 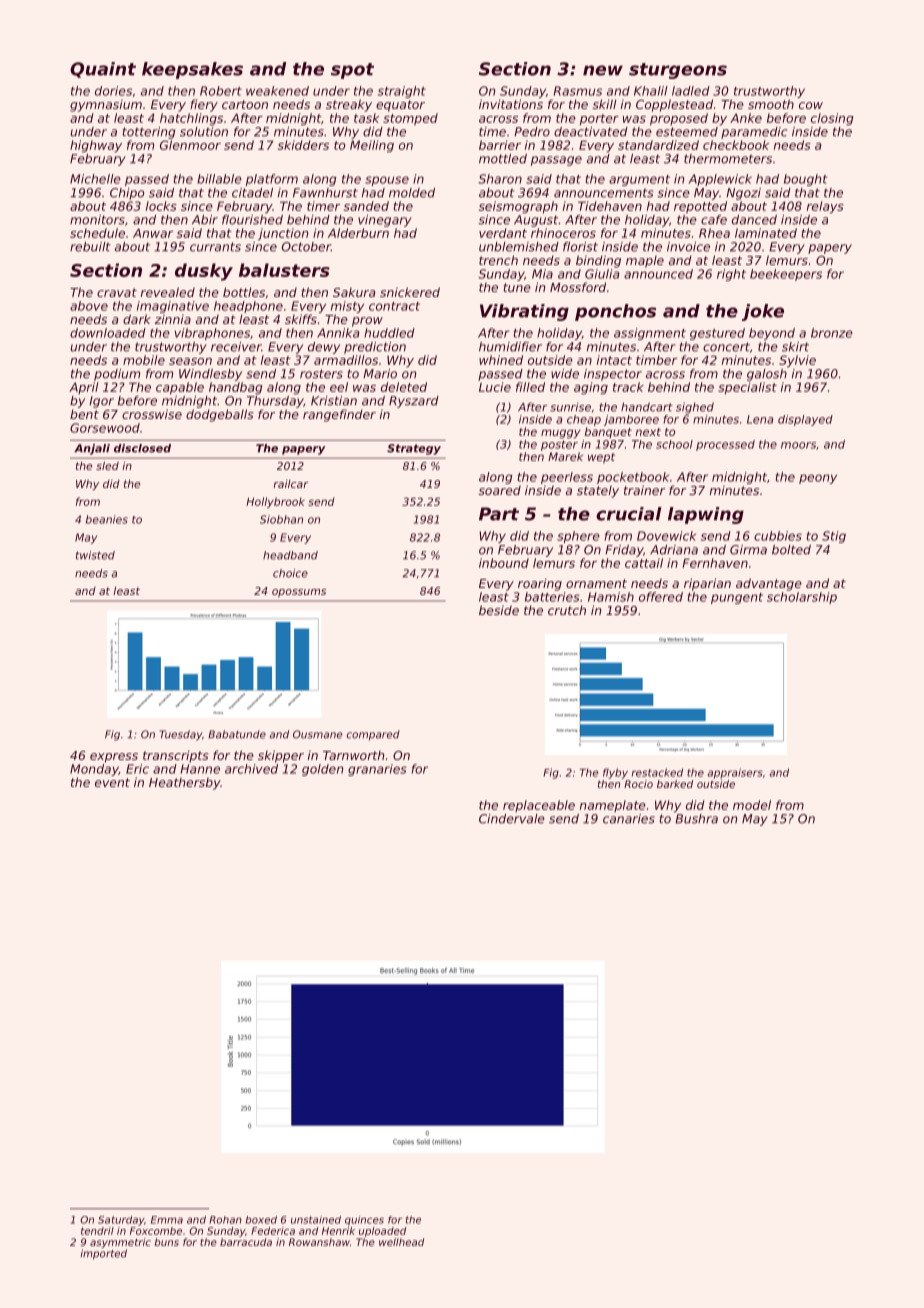 What do you see at coordinates (666, 536) in the page?
I see `Dovewick` at bounding box center [666, 536].
